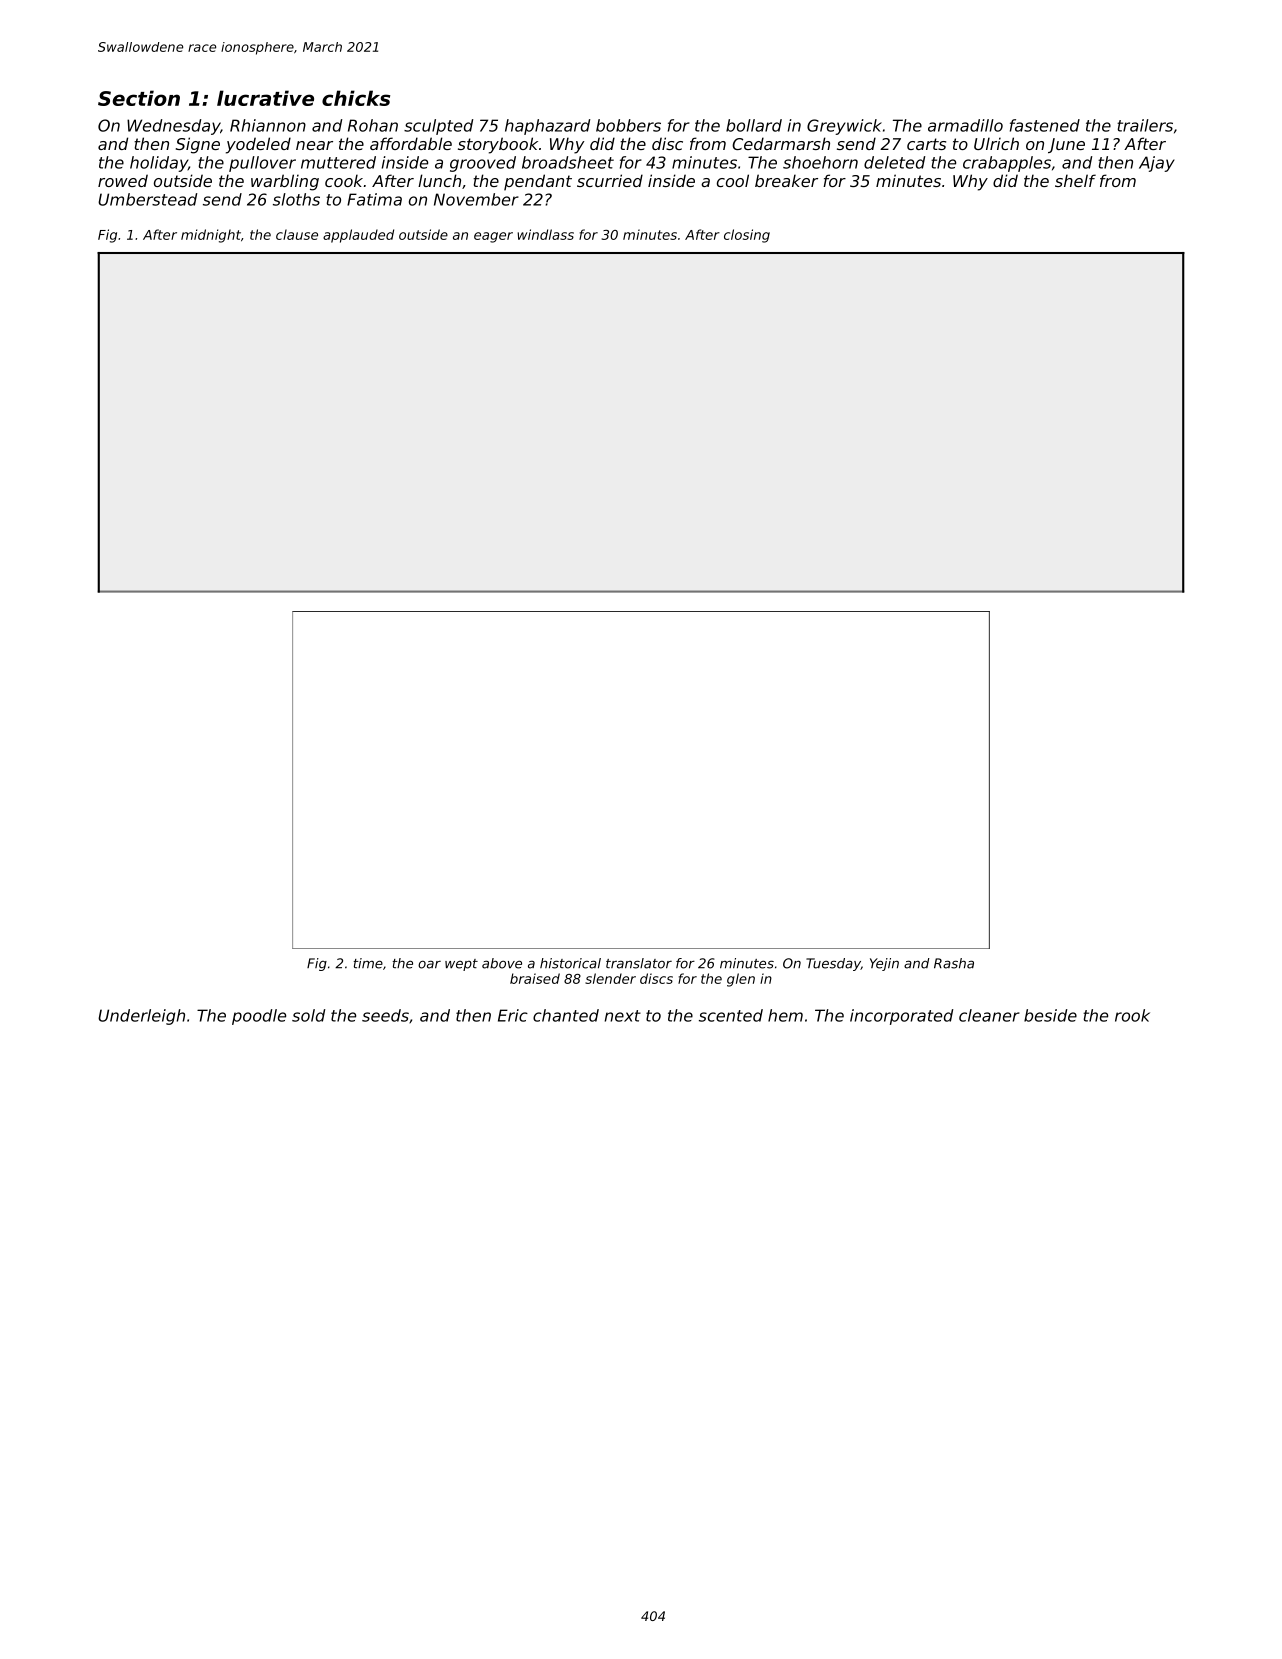  Describe the element at coordinates (308, 1015) in the screenshot. I see `sold` at that location.
